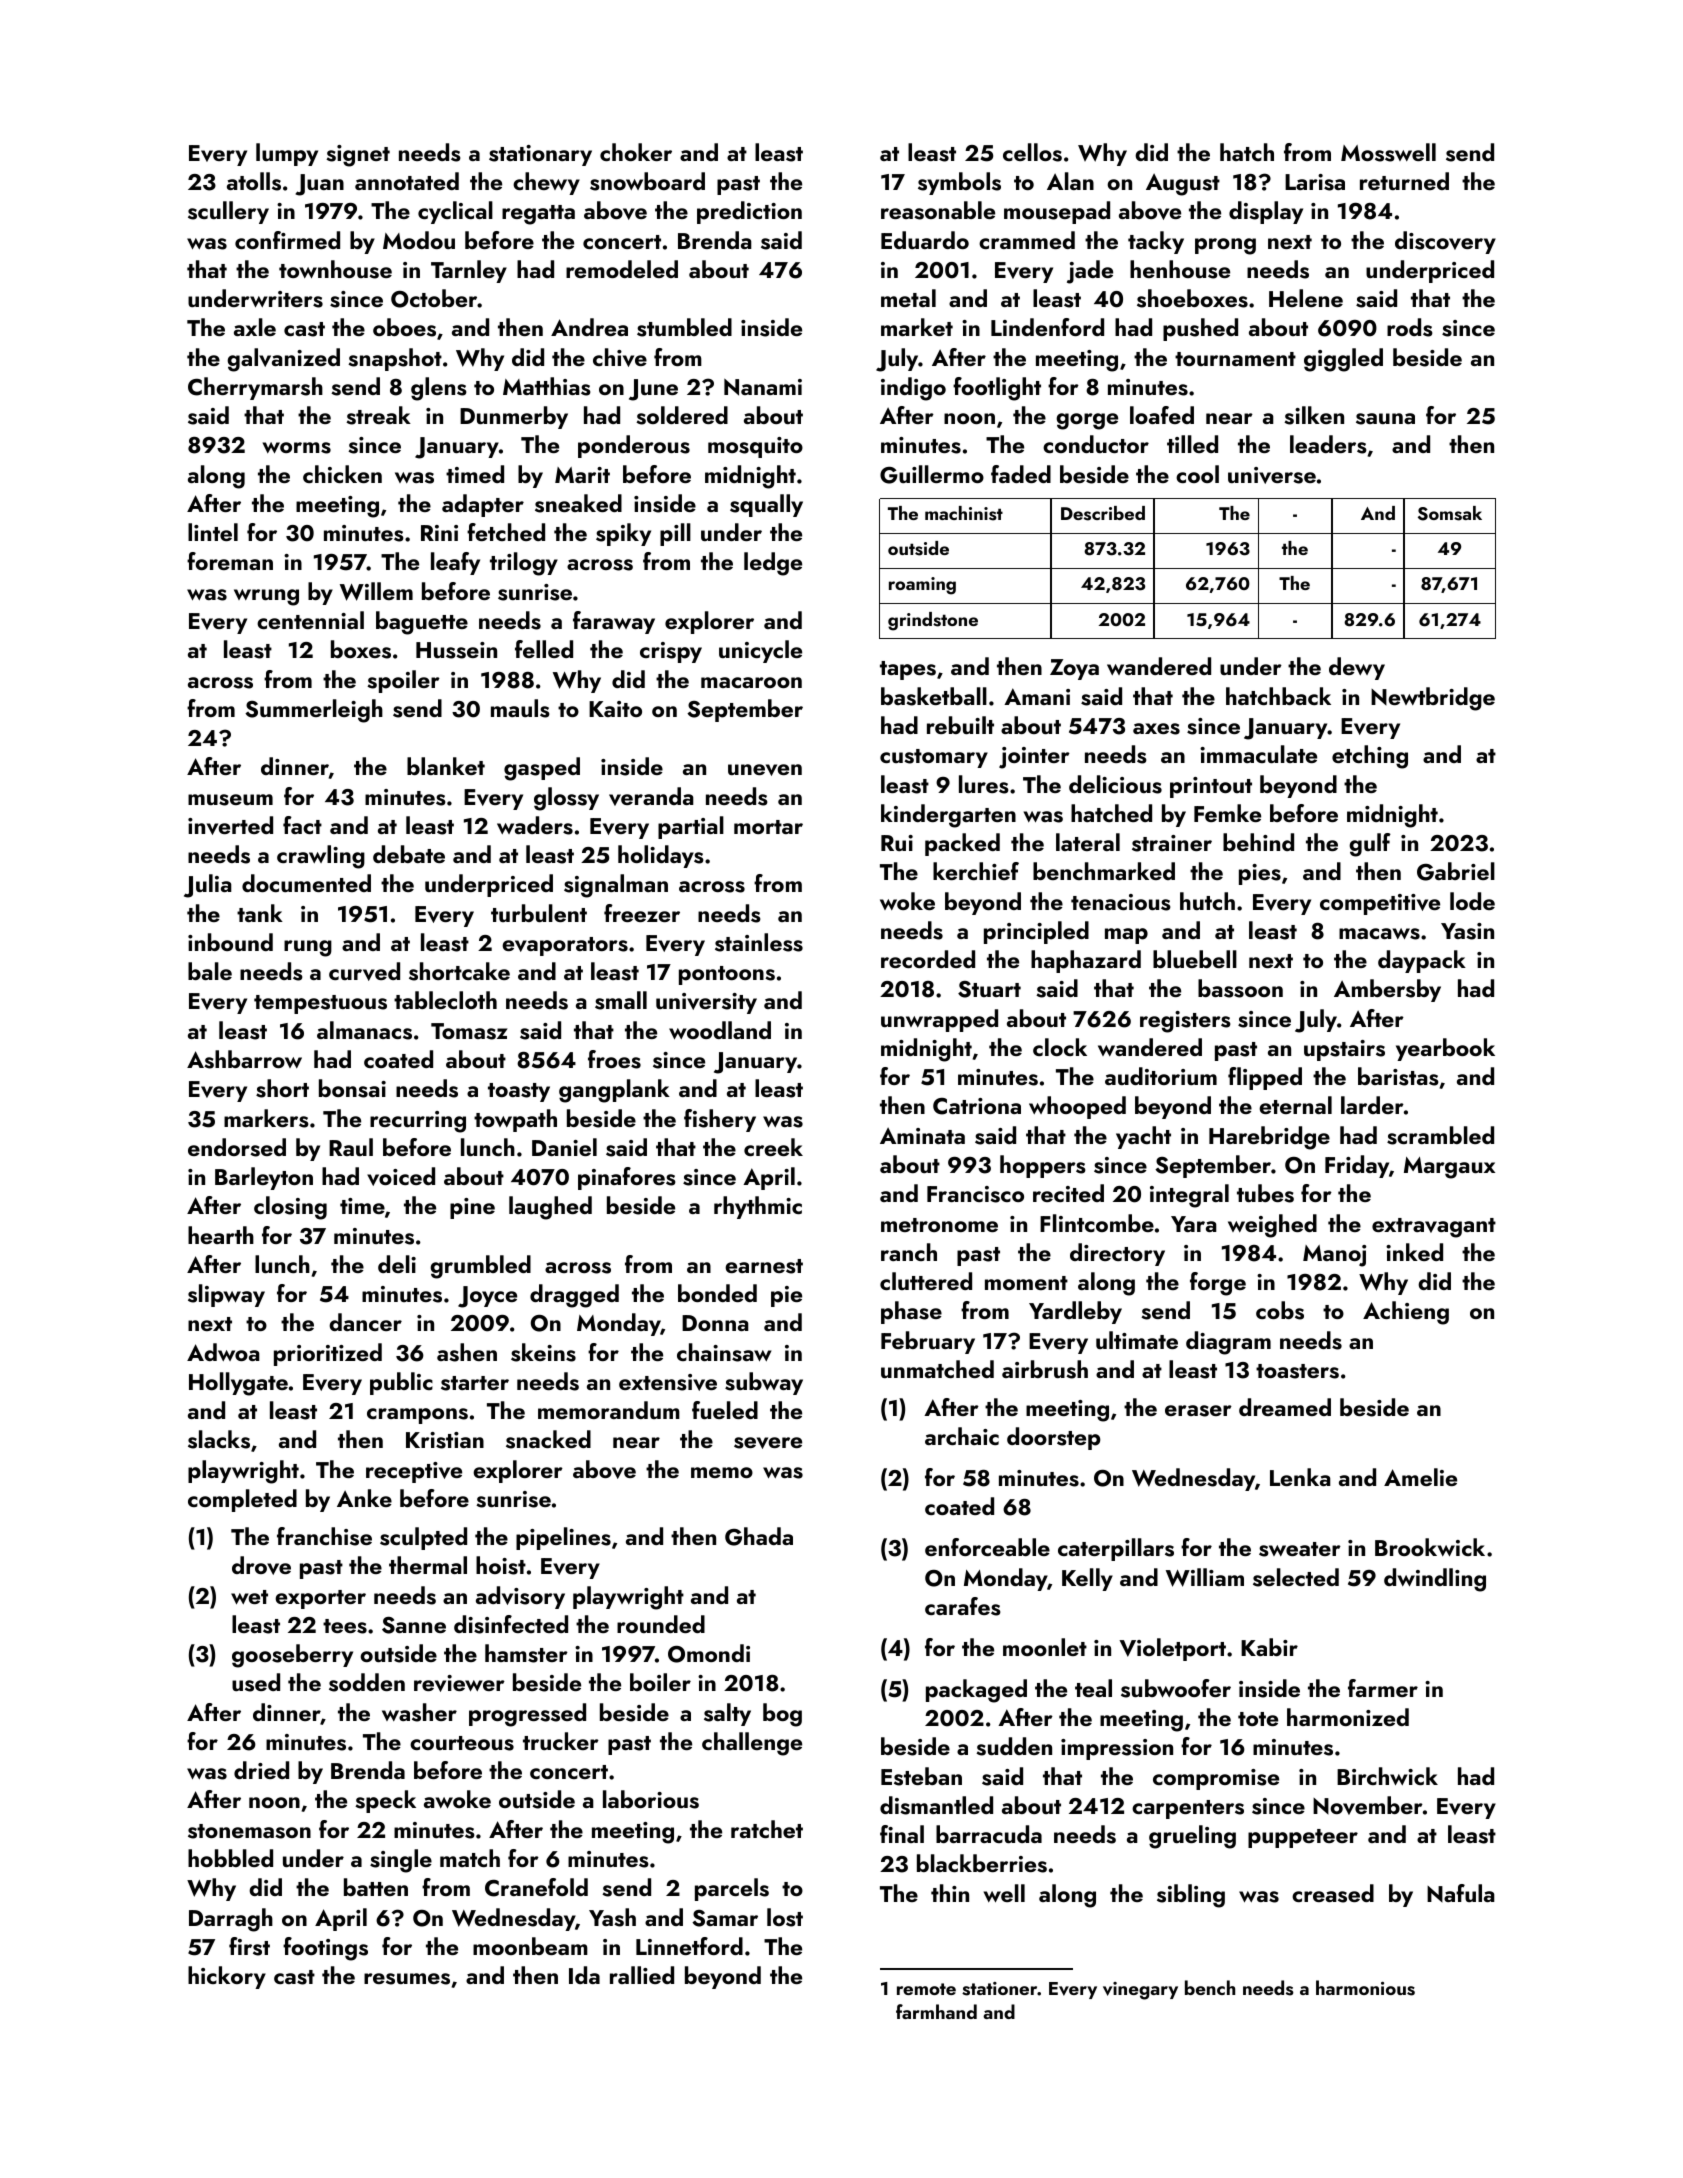  Describe the element at coordinates (314, 711) in the document. I see `Summerleigh` at that location.
